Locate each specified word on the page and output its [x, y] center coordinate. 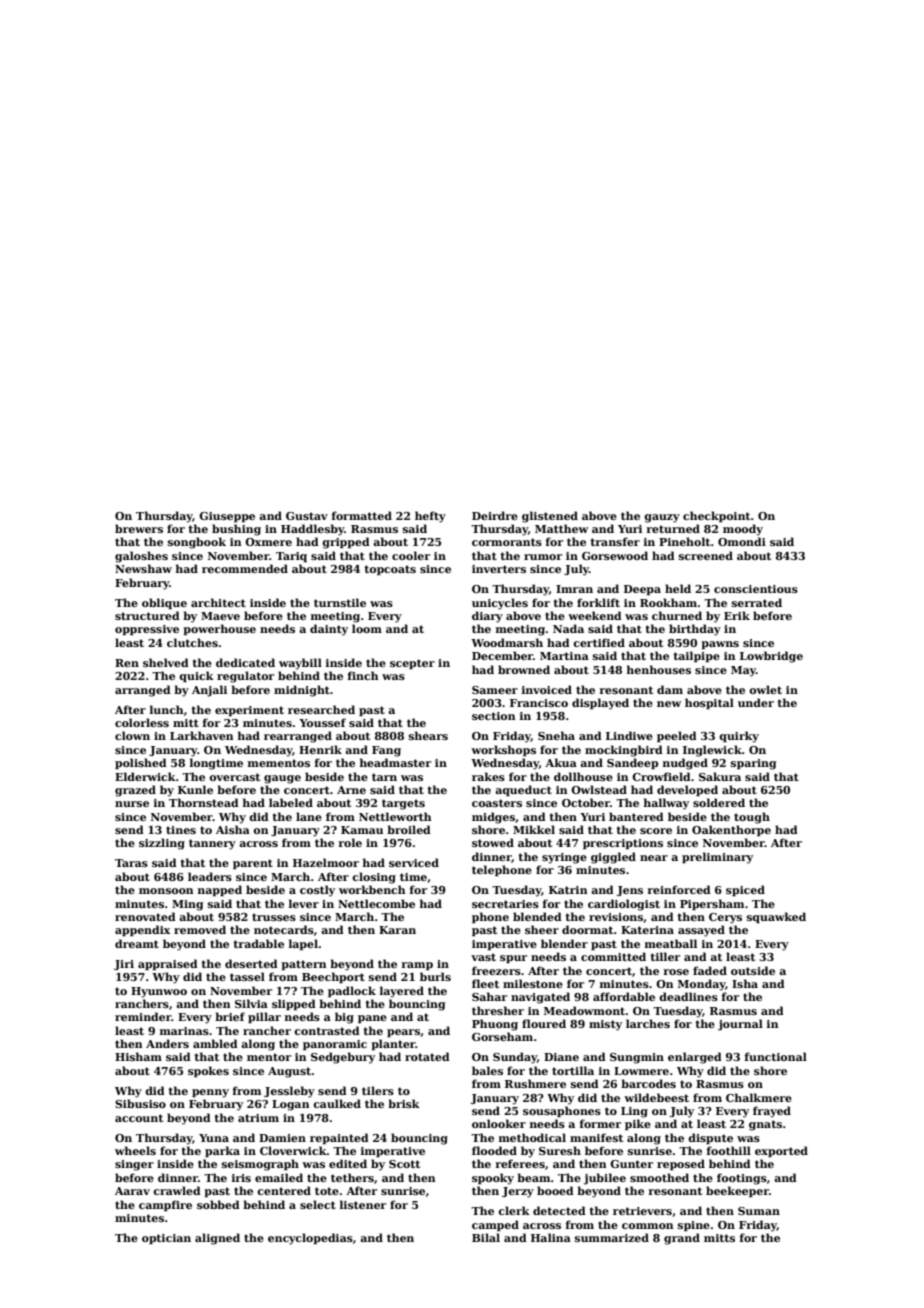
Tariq [291, 557]
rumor [543, 557]
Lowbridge [771, 657]
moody [743, 530]
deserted [251, 963]
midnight [302, 691]
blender [564, 943]
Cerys [725, 918]
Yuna [214, 1138]
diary [487, 617]
